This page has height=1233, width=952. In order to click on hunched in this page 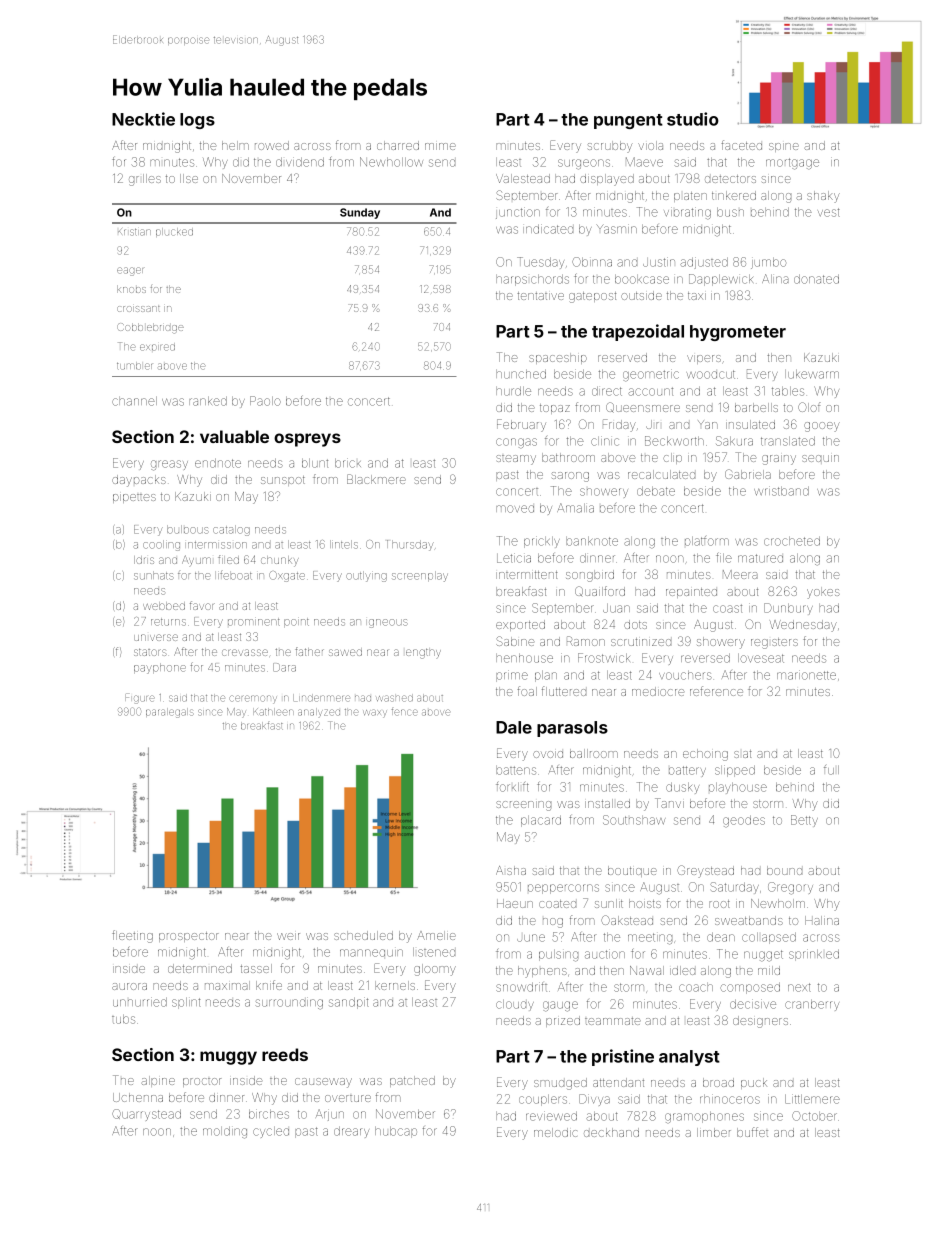, I will do `click(521, 374)`.
